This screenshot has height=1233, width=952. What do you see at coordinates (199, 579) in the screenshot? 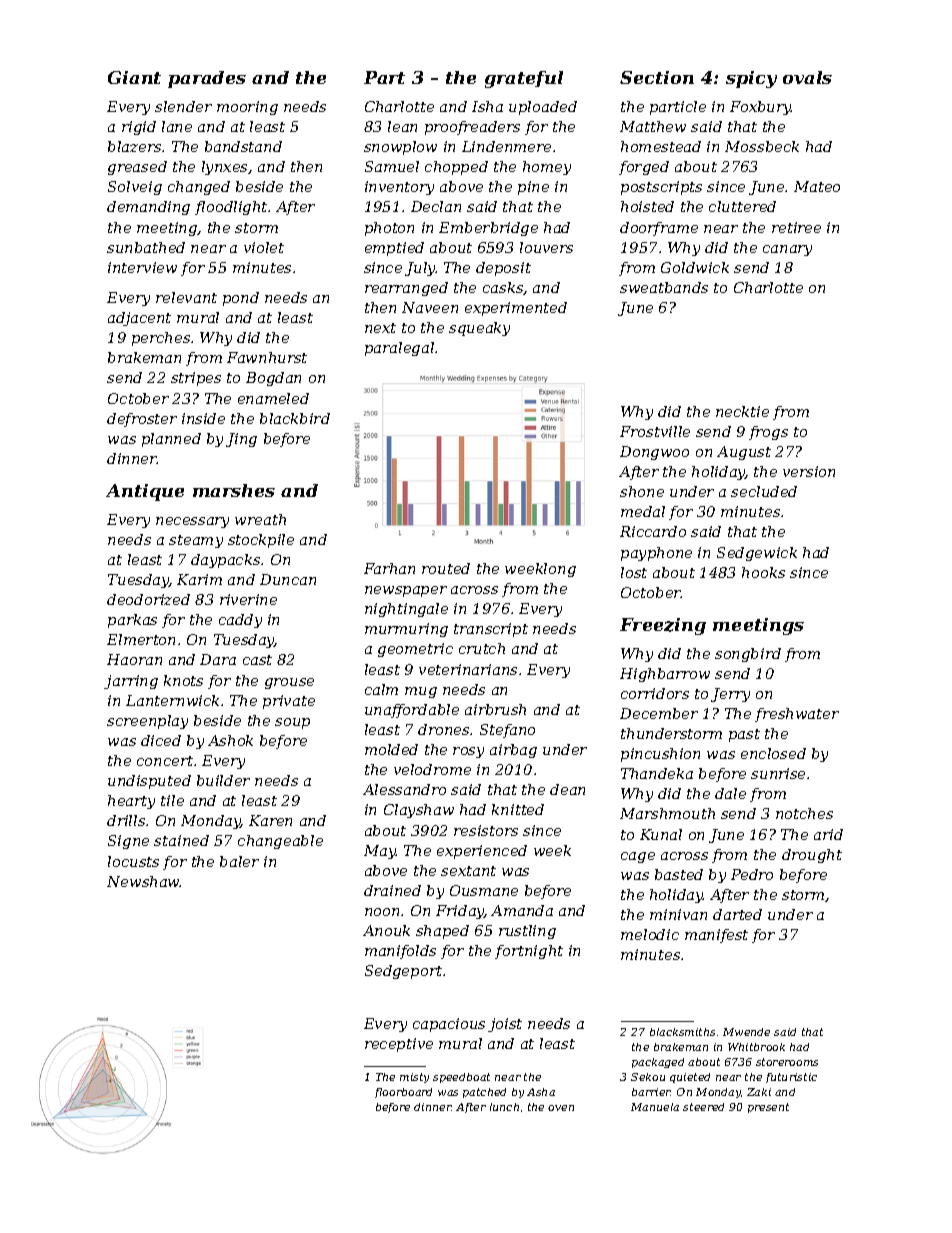
I see `Karim` at bounding box center [199, 579].
